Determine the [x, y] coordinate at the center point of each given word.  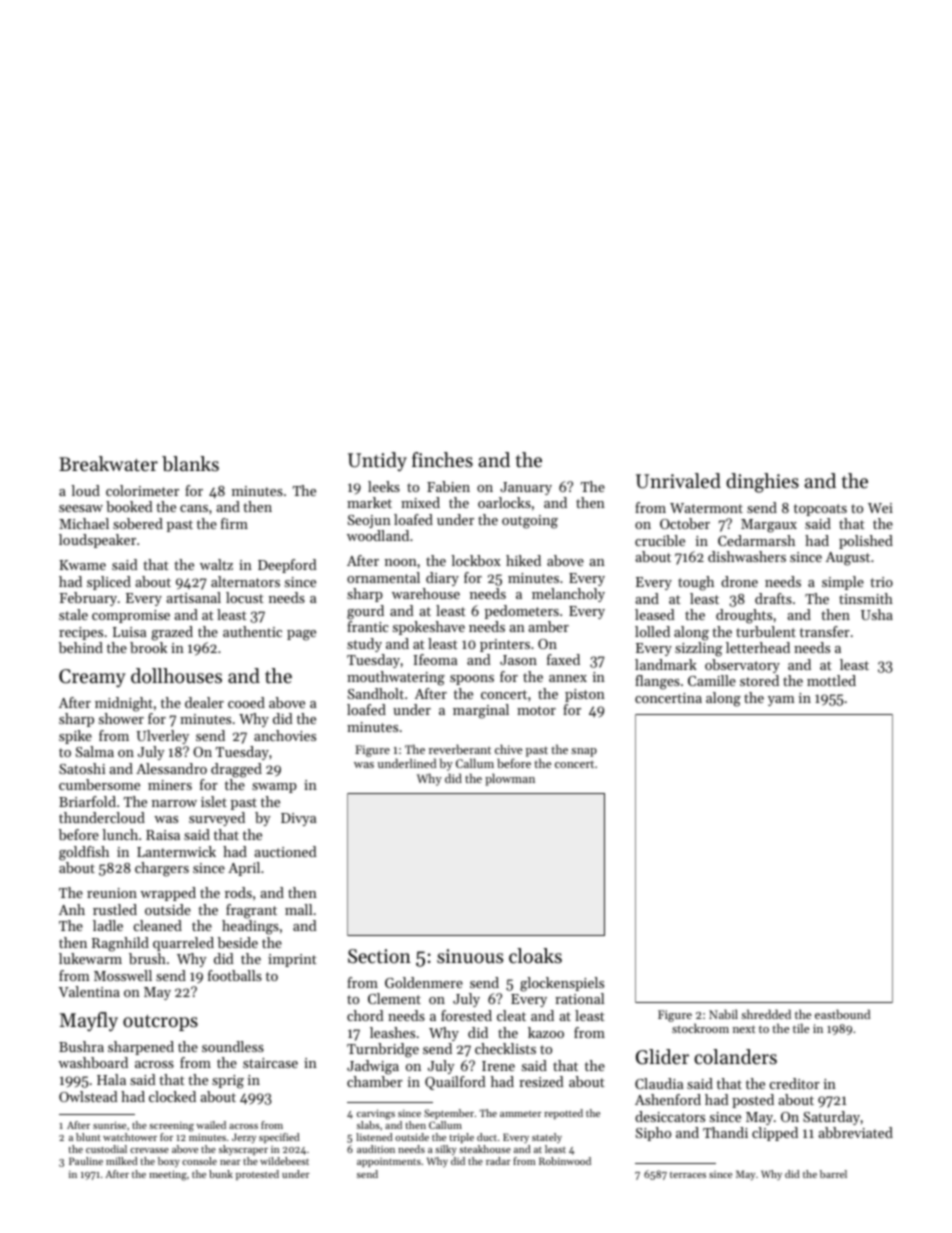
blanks [190, 464]
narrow [174, 803]
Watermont [706, 508]
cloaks [535, 956]
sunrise [109, 1125]
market [369, 502]
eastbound [843, 1014]
